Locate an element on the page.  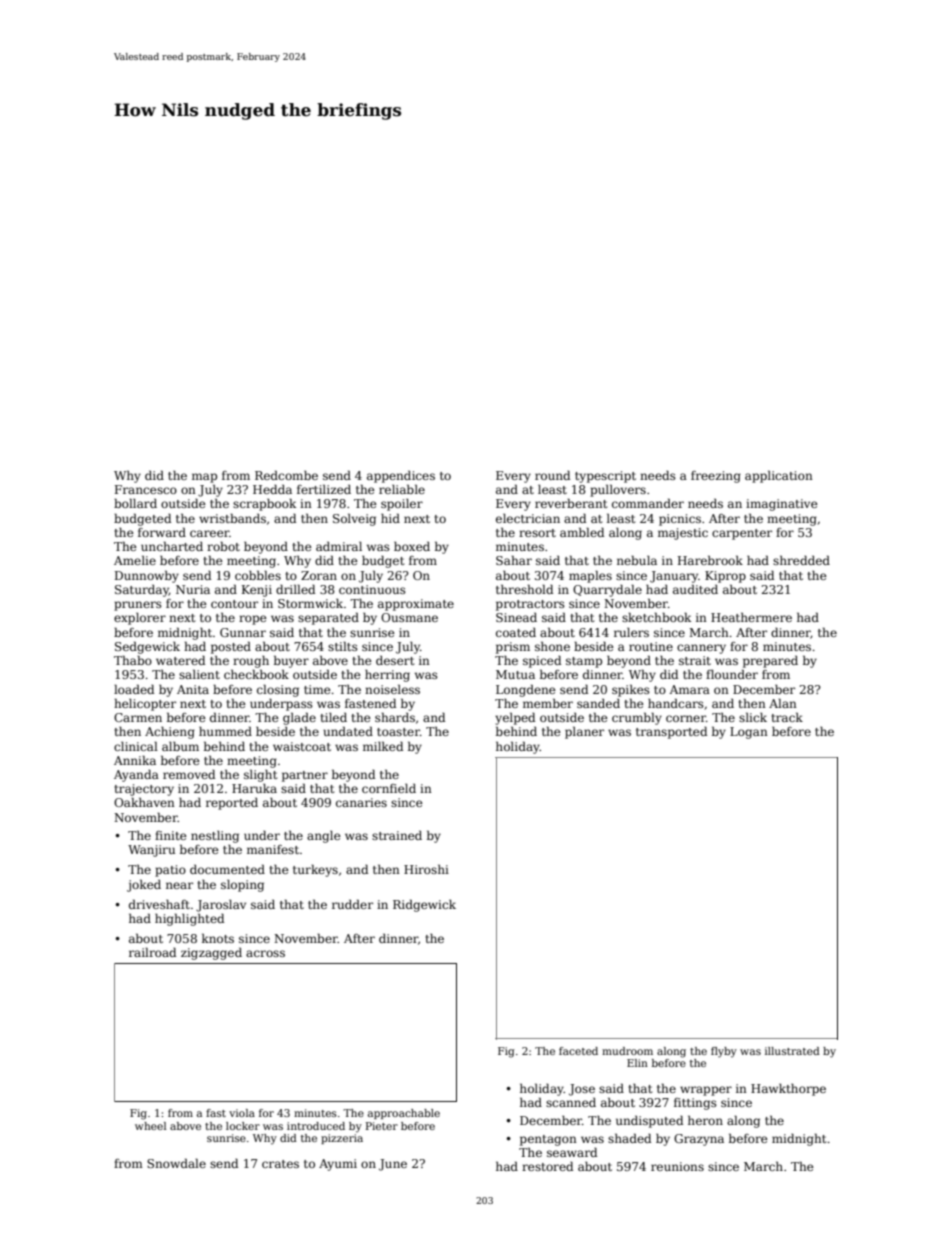
Oakhaven is located at coordinates (144, 802).
